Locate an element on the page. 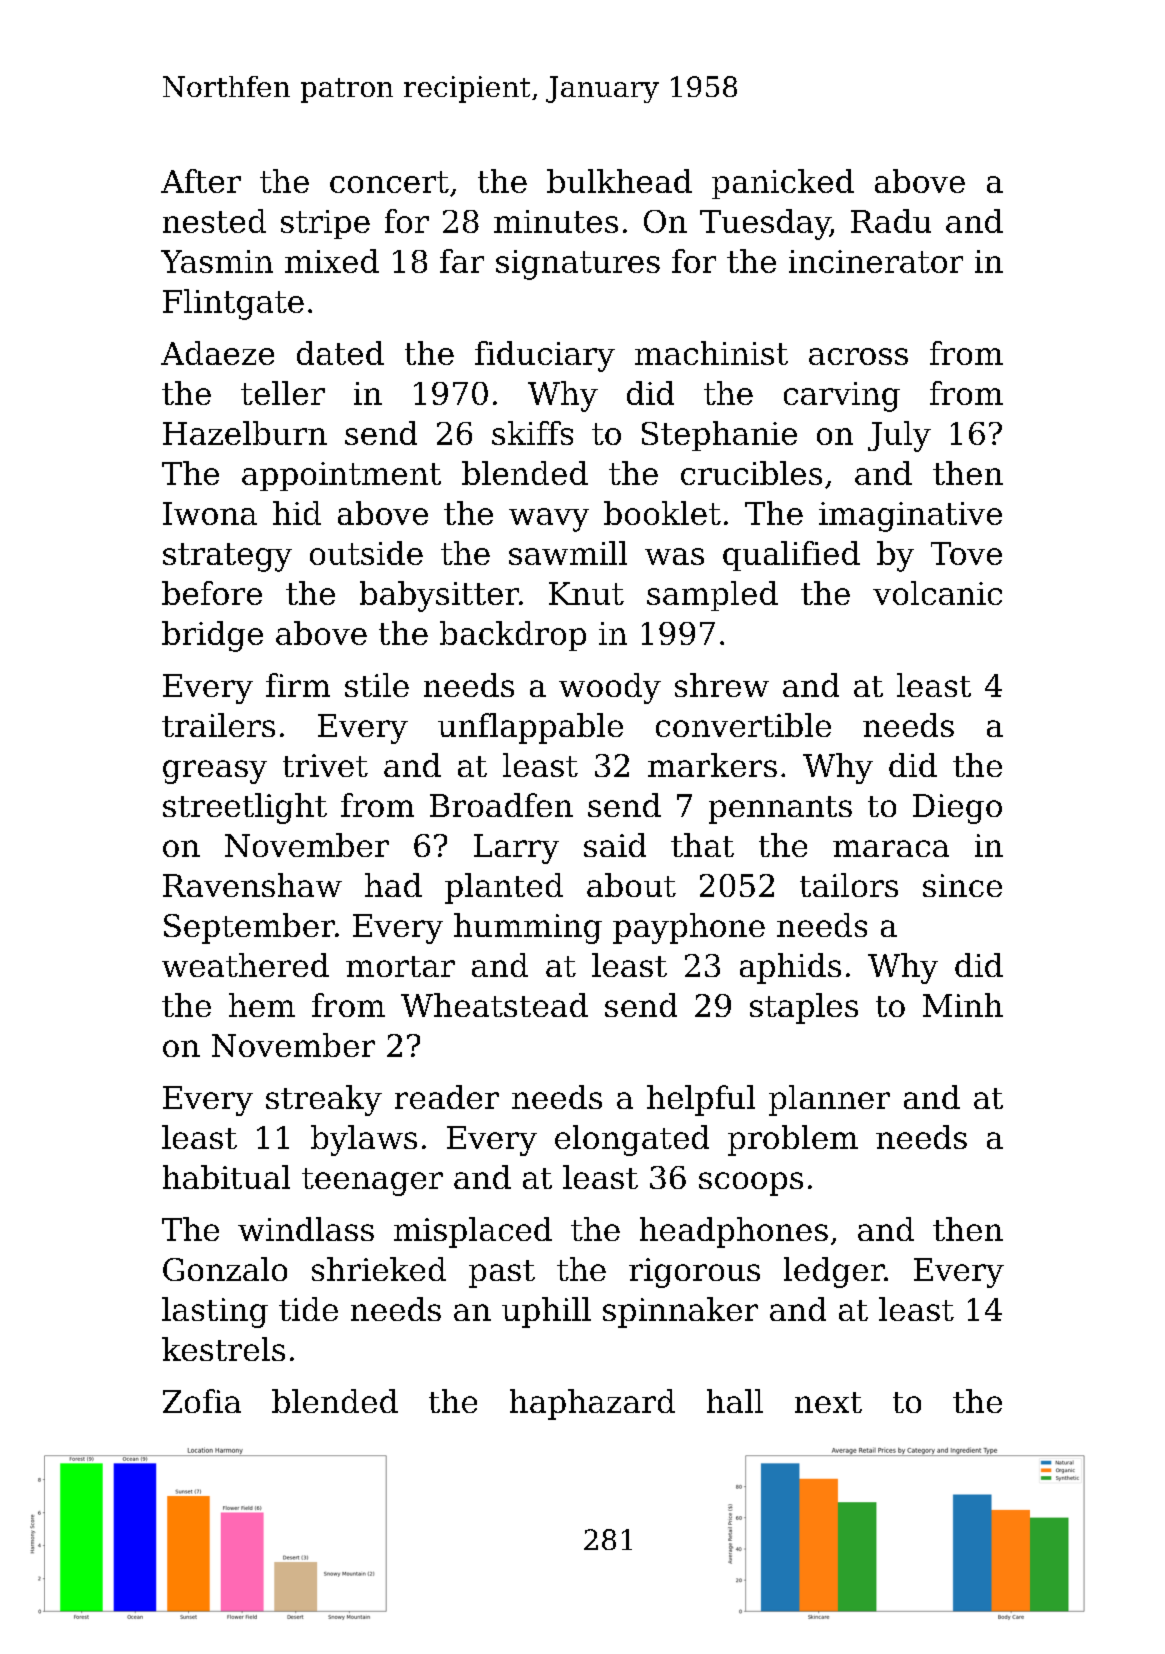 This page has height=1654, width=1165. planner is located at coordinates (829, 1100).
